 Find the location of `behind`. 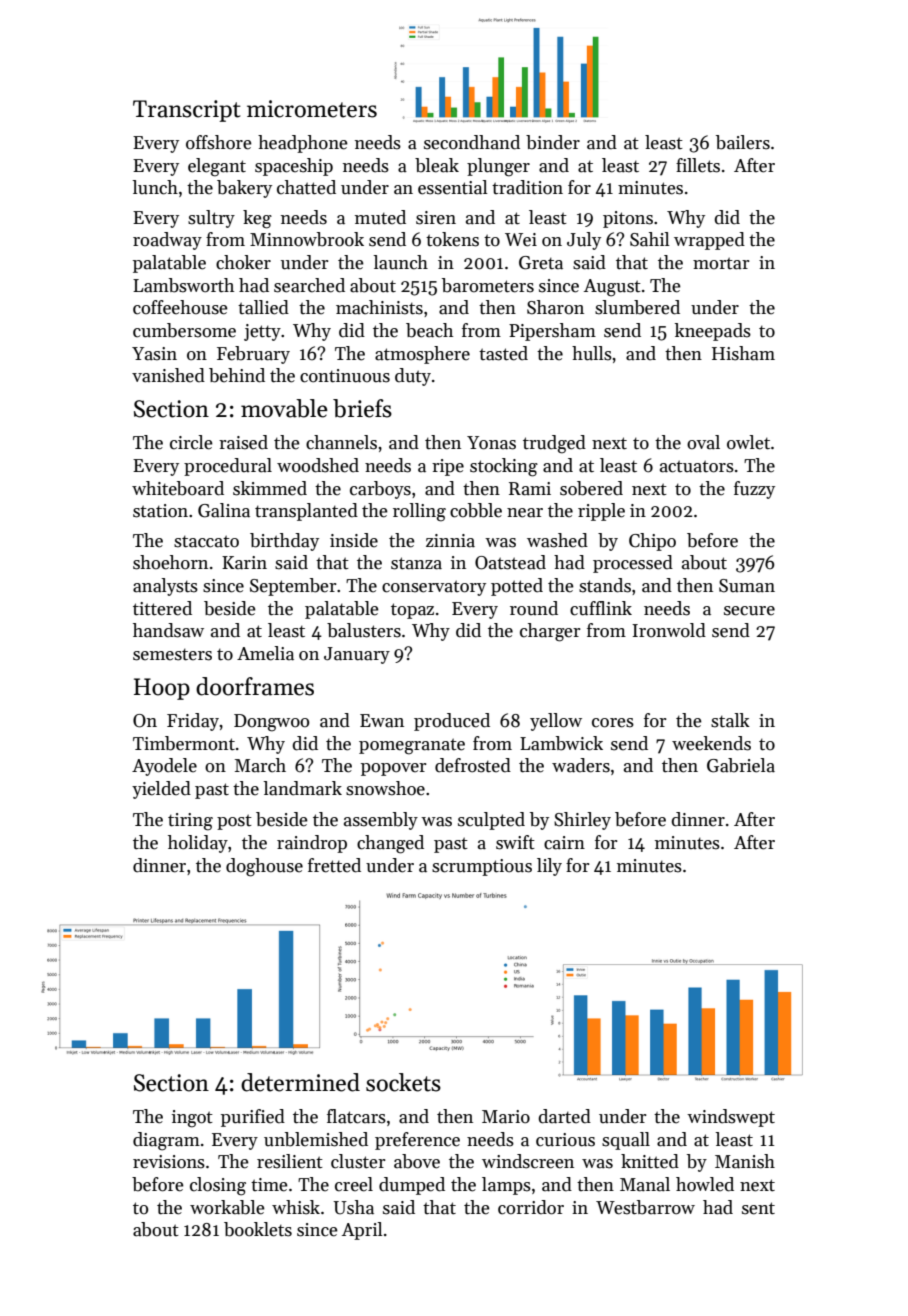

behind is located at coordinates (237, 375).
